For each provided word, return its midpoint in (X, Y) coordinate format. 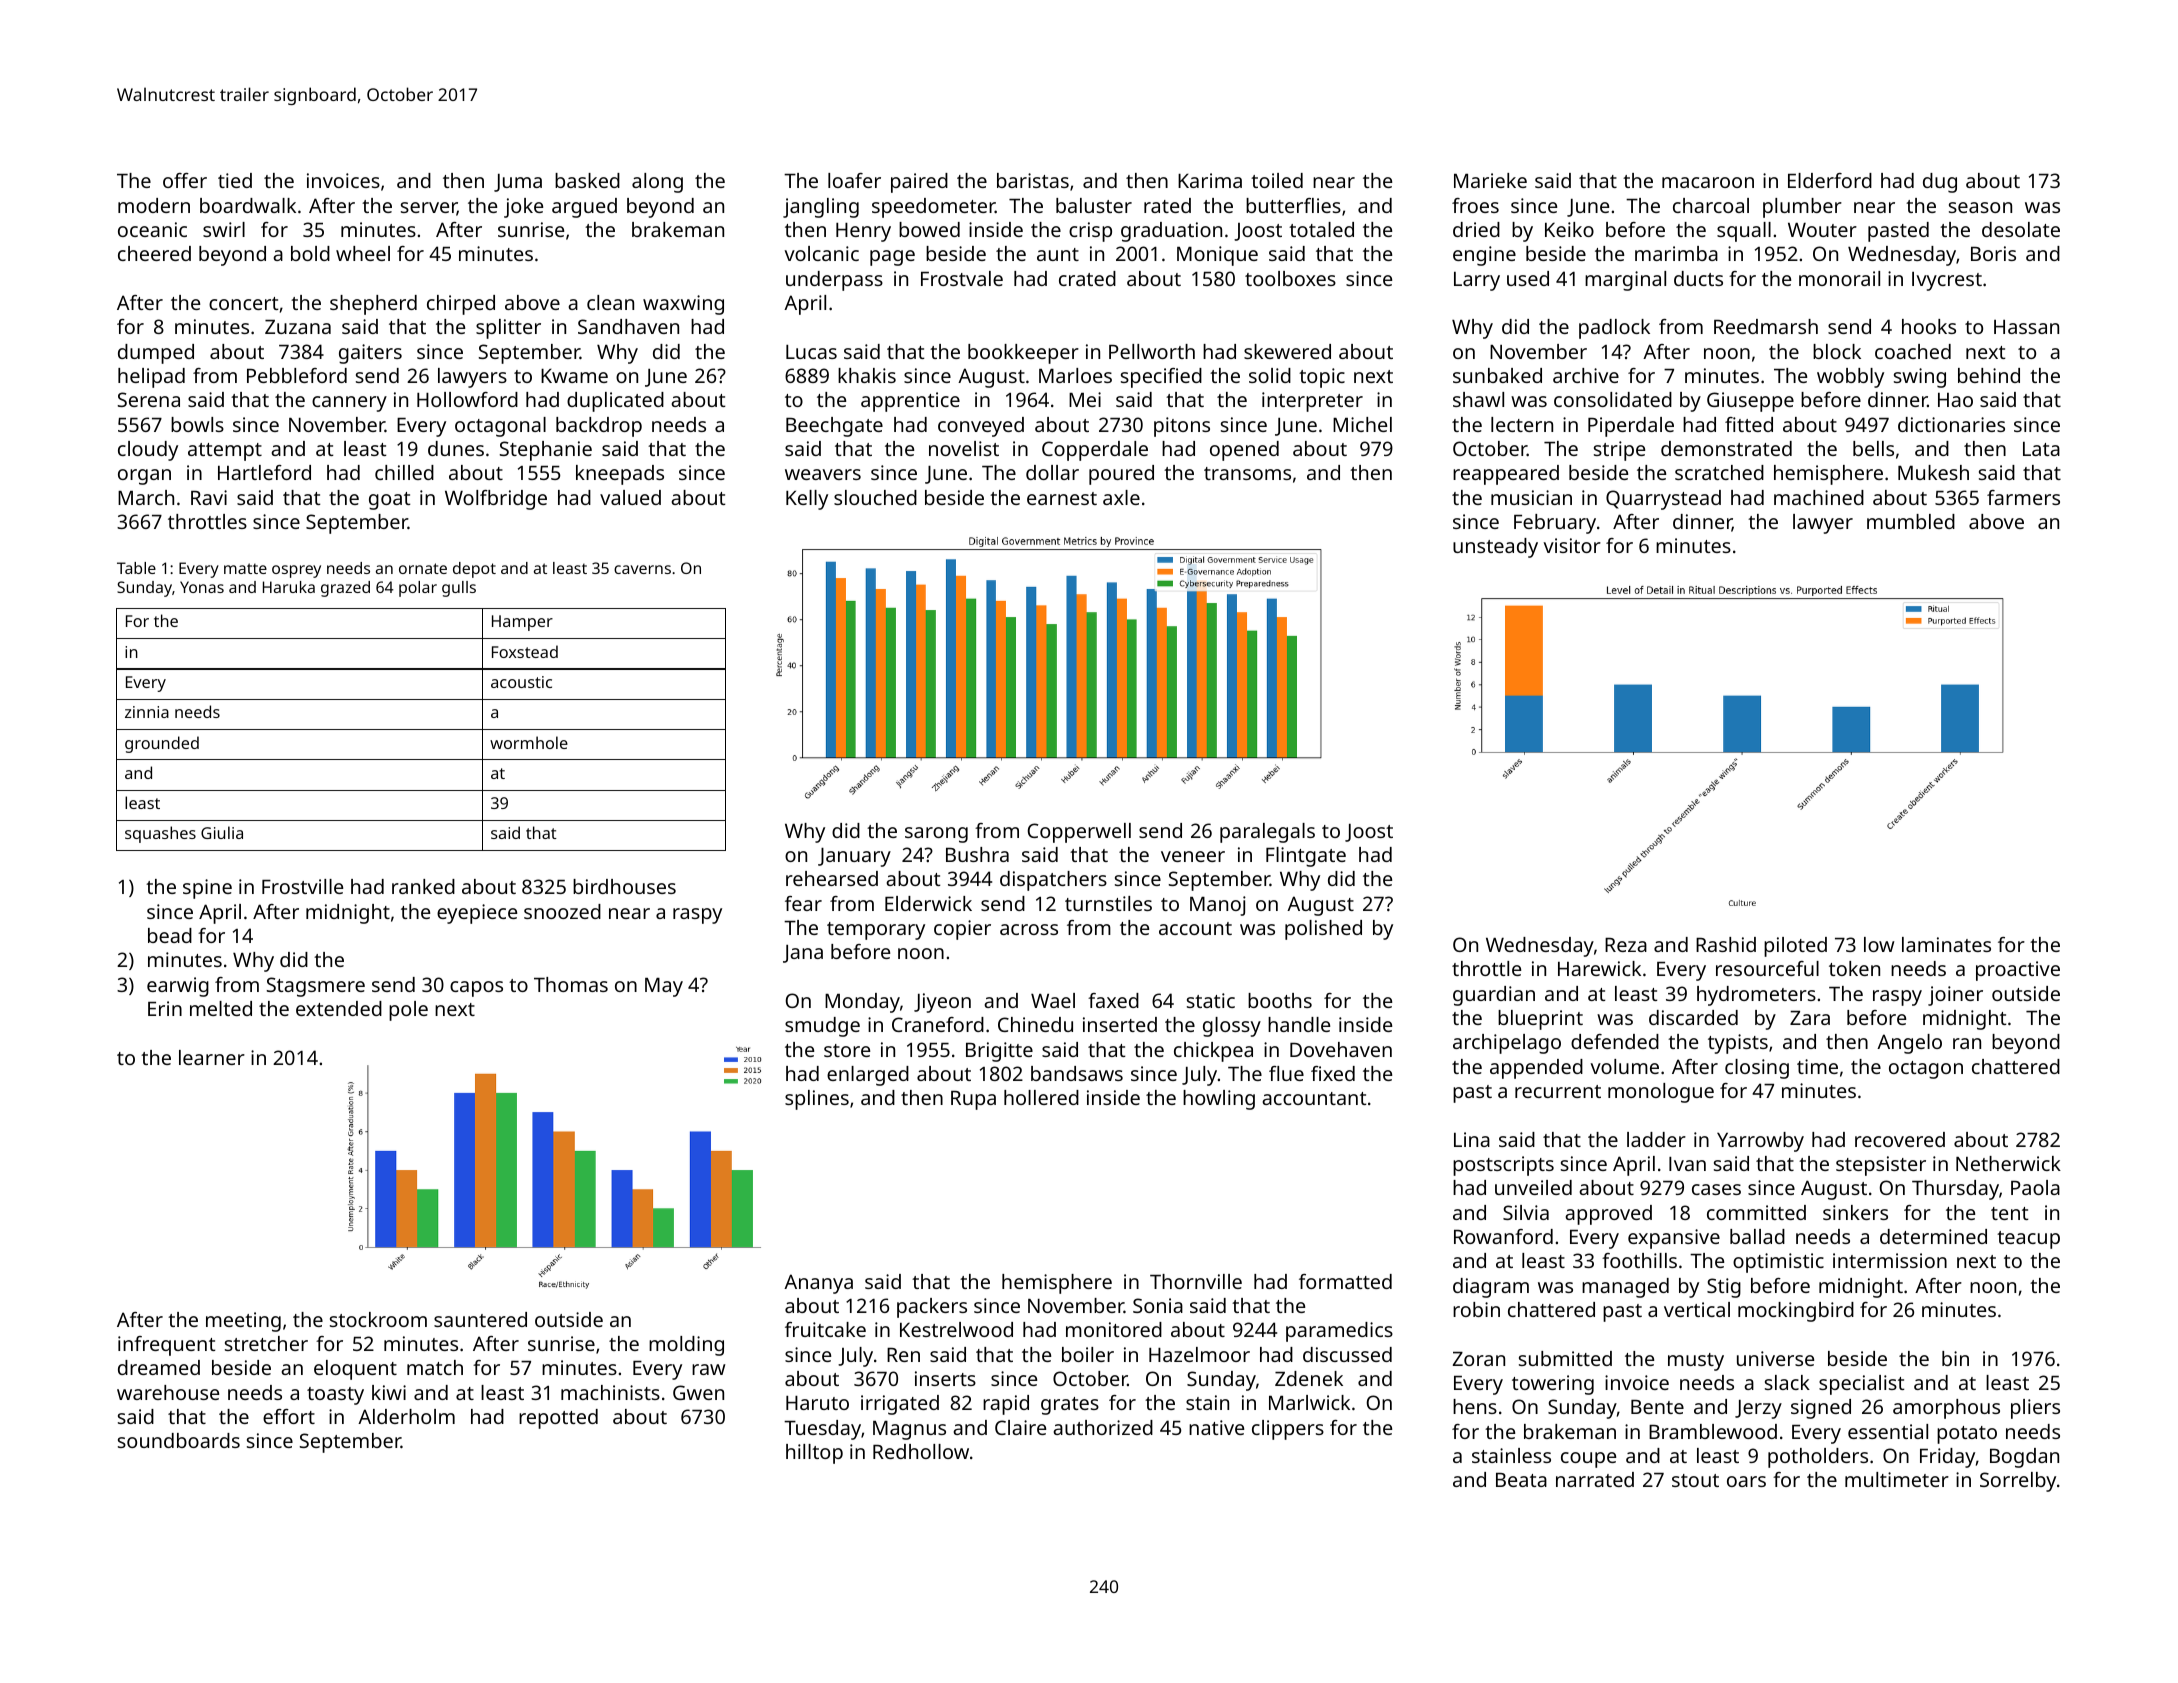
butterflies (1293, 205)
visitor (1572, 545)
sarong (936, 835)
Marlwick (1309, 1402)
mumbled (1911, 521)
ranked (423, 886)
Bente (1657, 1407)
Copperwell (1079, 833)
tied (235, 180)
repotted (558, 1419)
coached (1913, 351)
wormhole (529, 742)
